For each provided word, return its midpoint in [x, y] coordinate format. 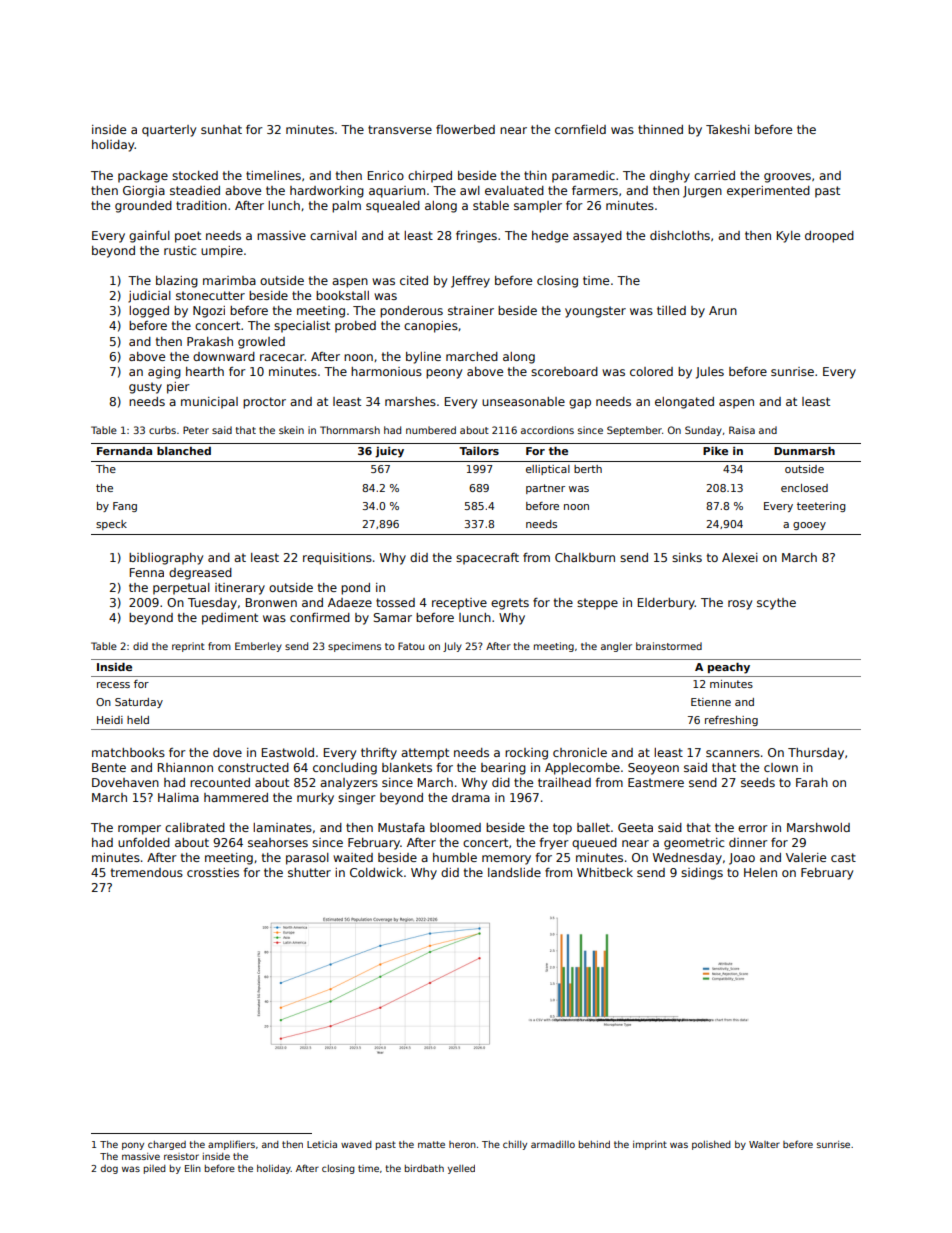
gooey [809, 526]
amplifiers [231, 1145]
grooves [787, 178]
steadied [195, 190]
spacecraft [487, 559]
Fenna [147, 572]
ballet [593, 827]
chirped [430, 177]
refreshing [731, 721]
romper [139, 830]
